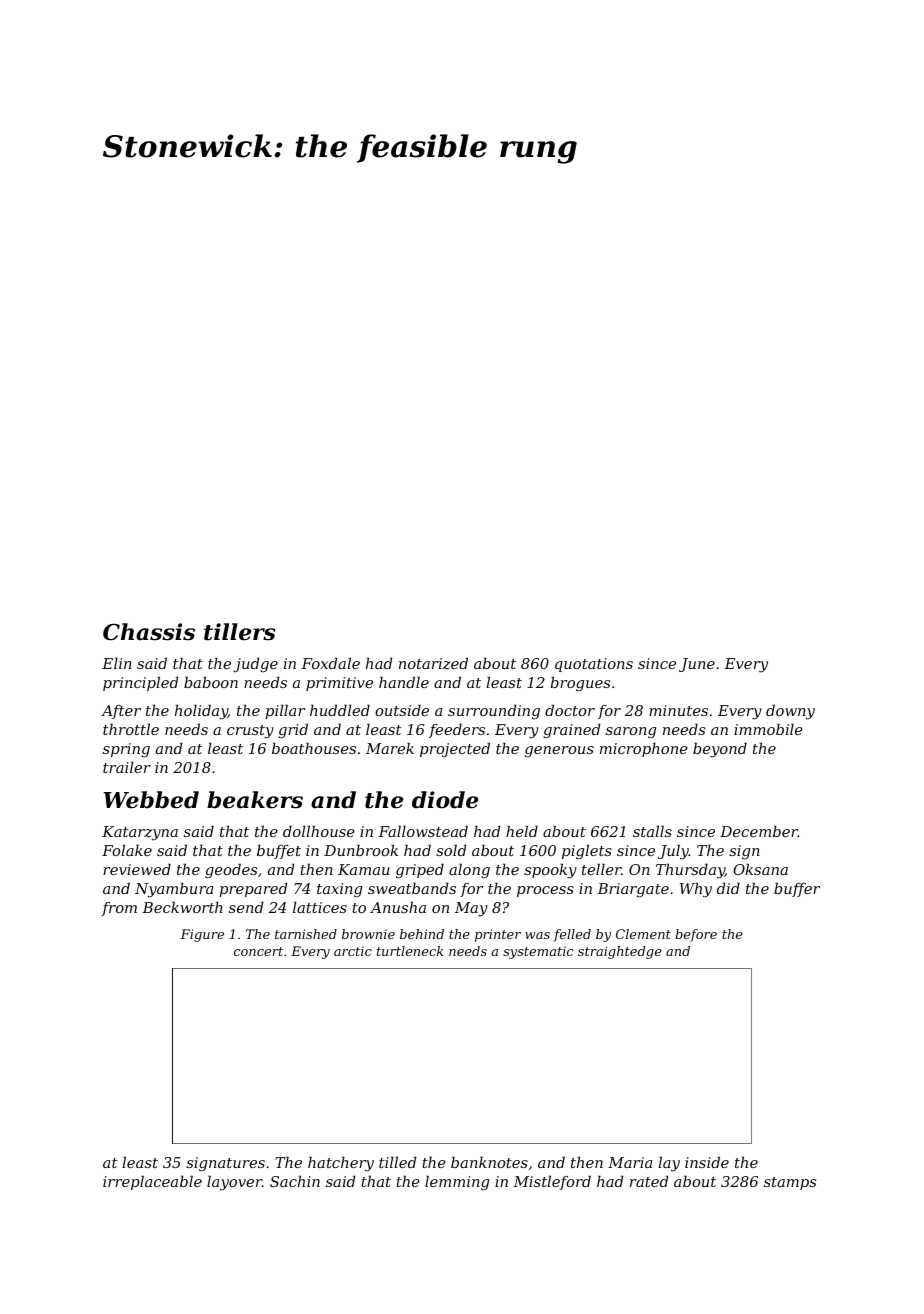 Image resolution: width=924 pixels, height=1314 pixels. Describe the element at coordinates (790, 1183) in the screenshot. I see `stamps` at that location.
